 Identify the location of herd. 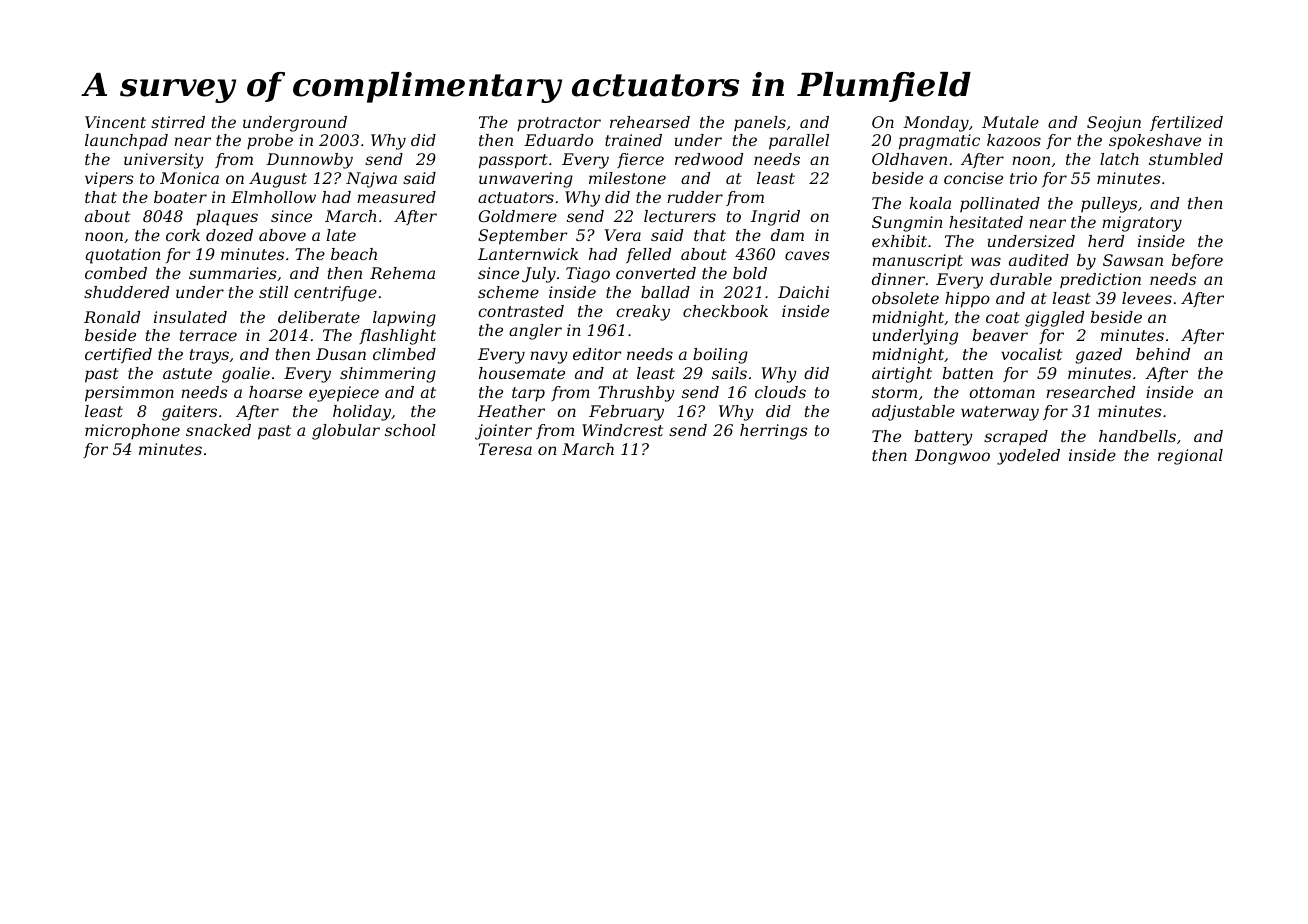
(1106, 241).
